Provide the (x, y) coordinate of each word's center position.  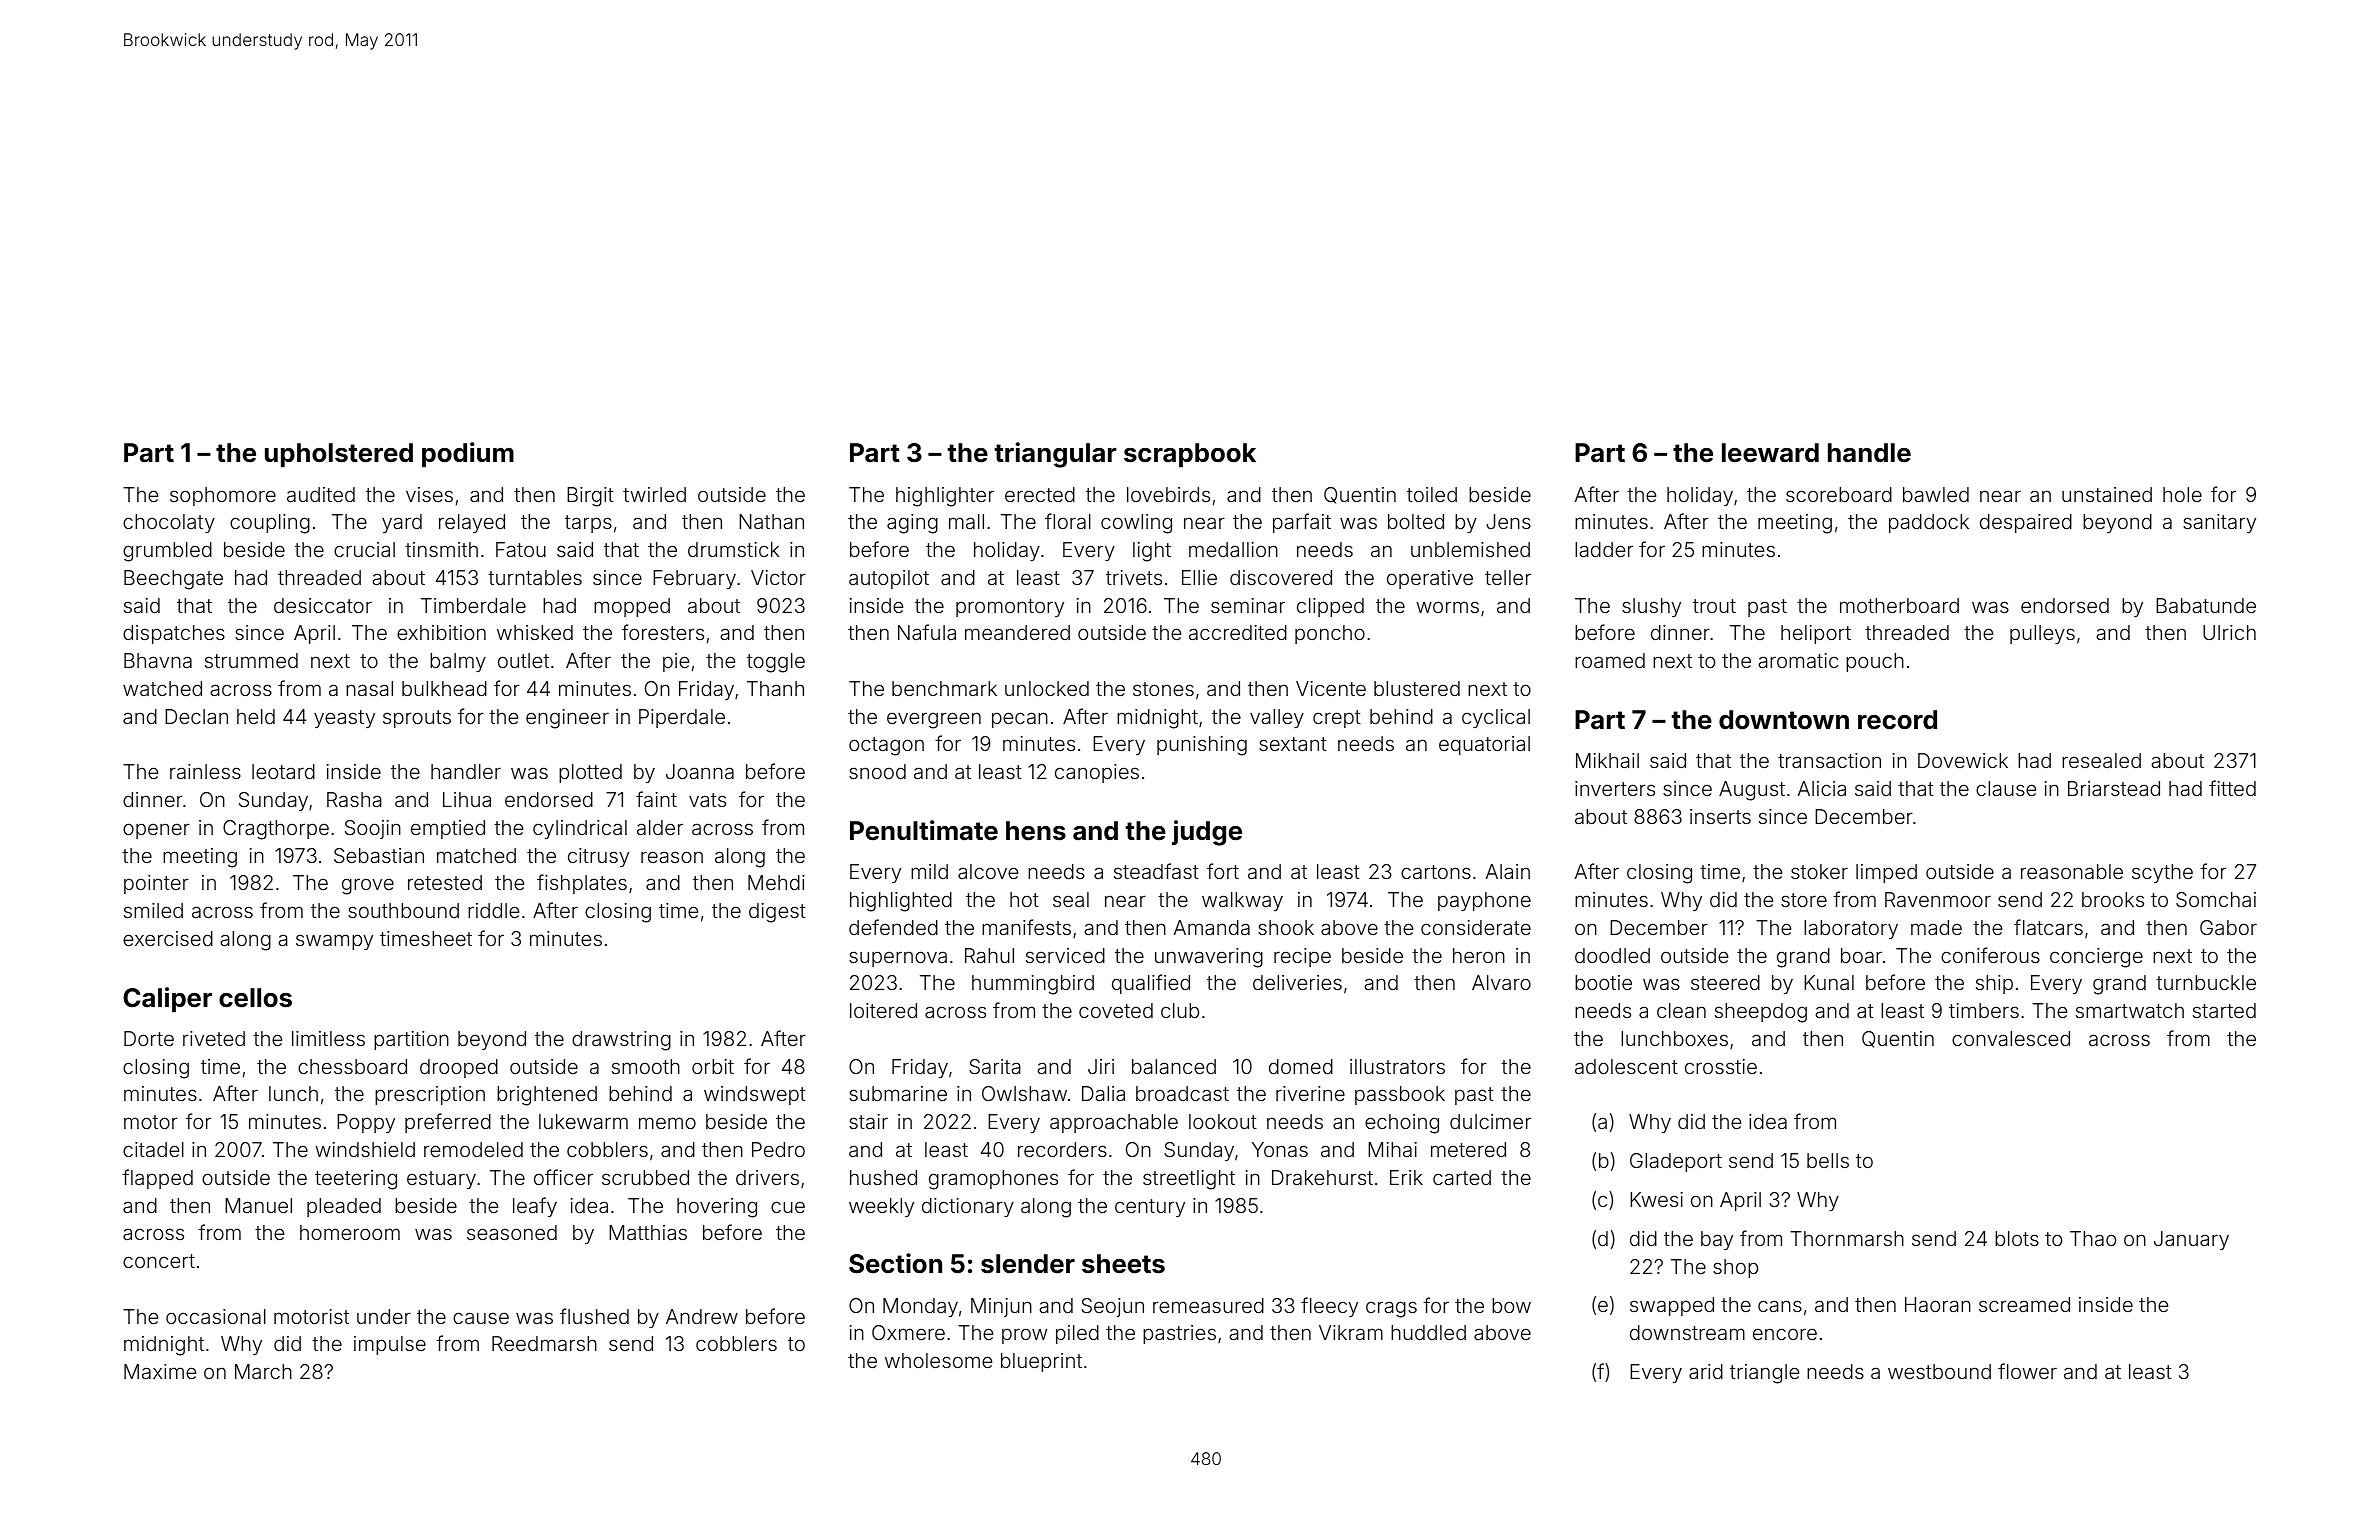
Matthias (648, 1232)
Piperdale (682, 718)
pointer (156, 884)
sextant (1293, 744)
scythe (2162, 873)
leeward (1770, 453)
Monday (920, 1307)
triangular (1055, 455)
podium (468, 455)
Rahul (989, 955)
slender (1028, 1264)
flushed (594, 1316)
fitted (2232, 788)
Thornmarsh (1847, 1238)
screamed (2024, 1304)
